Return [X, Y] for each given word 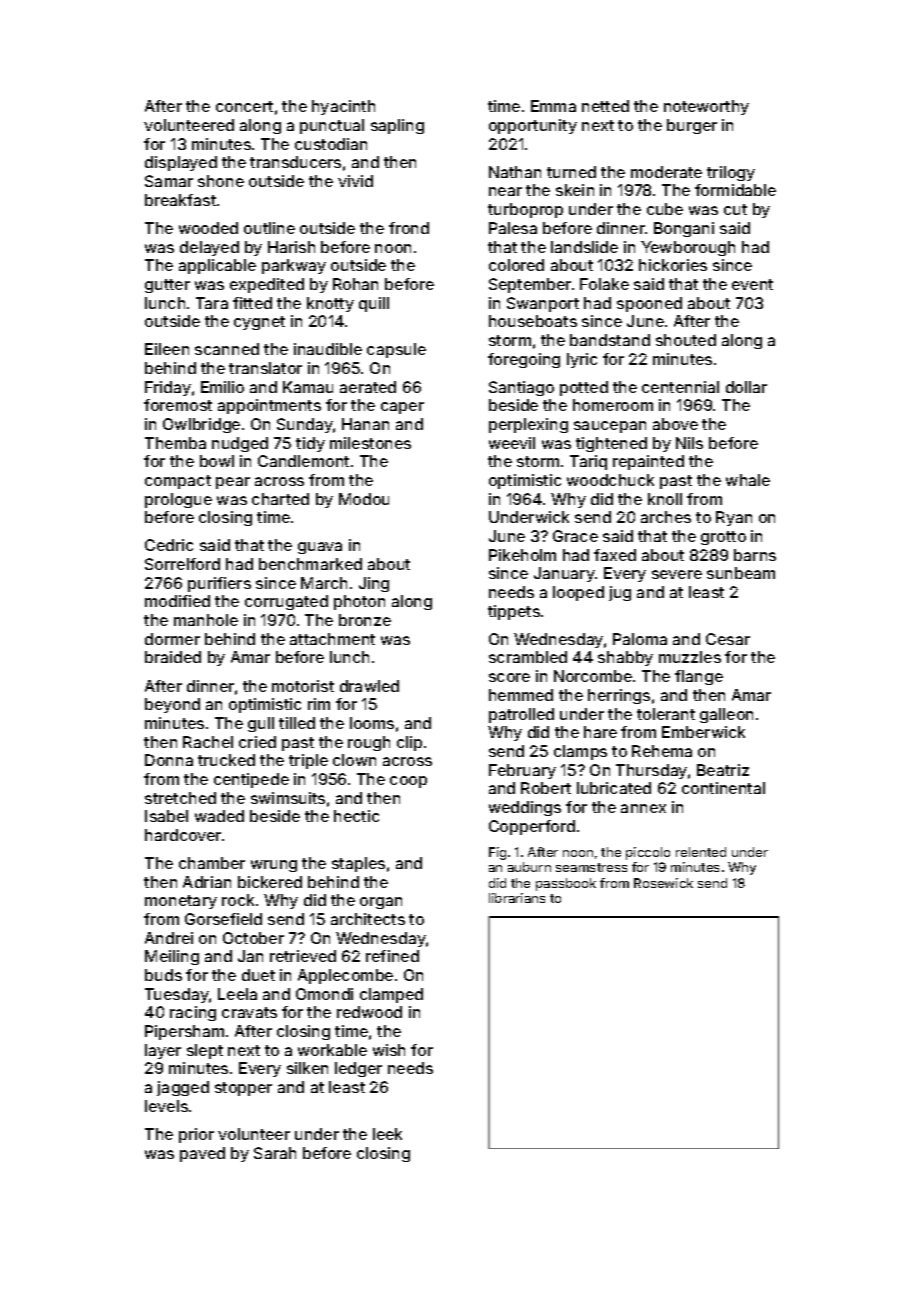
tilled [297, 723]
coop [408, 782]
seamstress [591, 867]
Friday [168, 388]
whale [748, 480]
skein [575, 190]
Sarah [275, 1153]
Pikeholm [522, 555]
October [253, 938]
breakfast [180, 200]
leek [387, 1134]
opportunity [533, 126]
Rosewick [663, 883]
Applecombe [345, 976]
